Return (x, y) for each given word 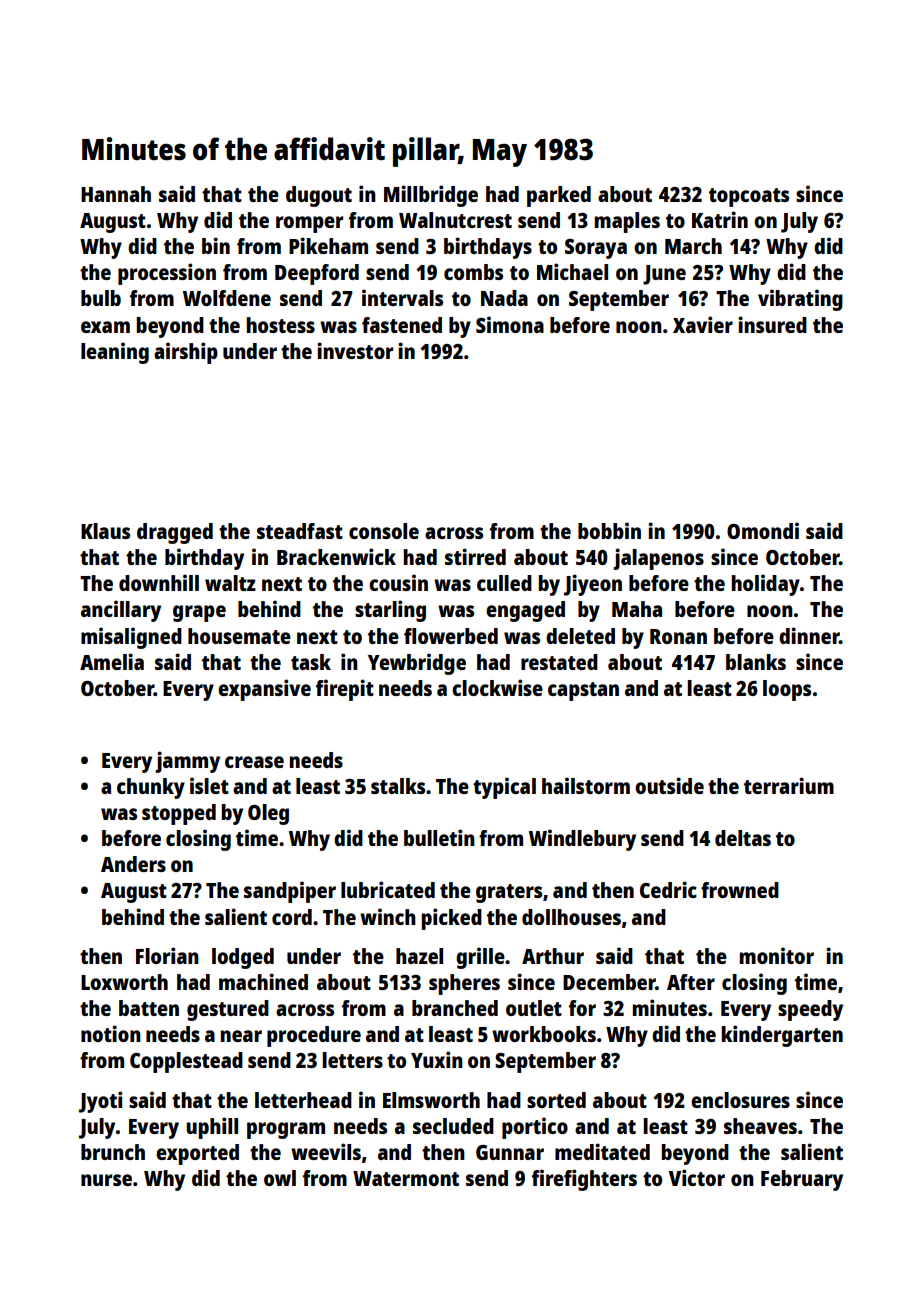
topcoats (749, 197)
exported (197, 1154)
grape (199, 613)
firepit (345, 690)
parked (559, 196)
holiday (765, 585)
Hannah (116, 194)
